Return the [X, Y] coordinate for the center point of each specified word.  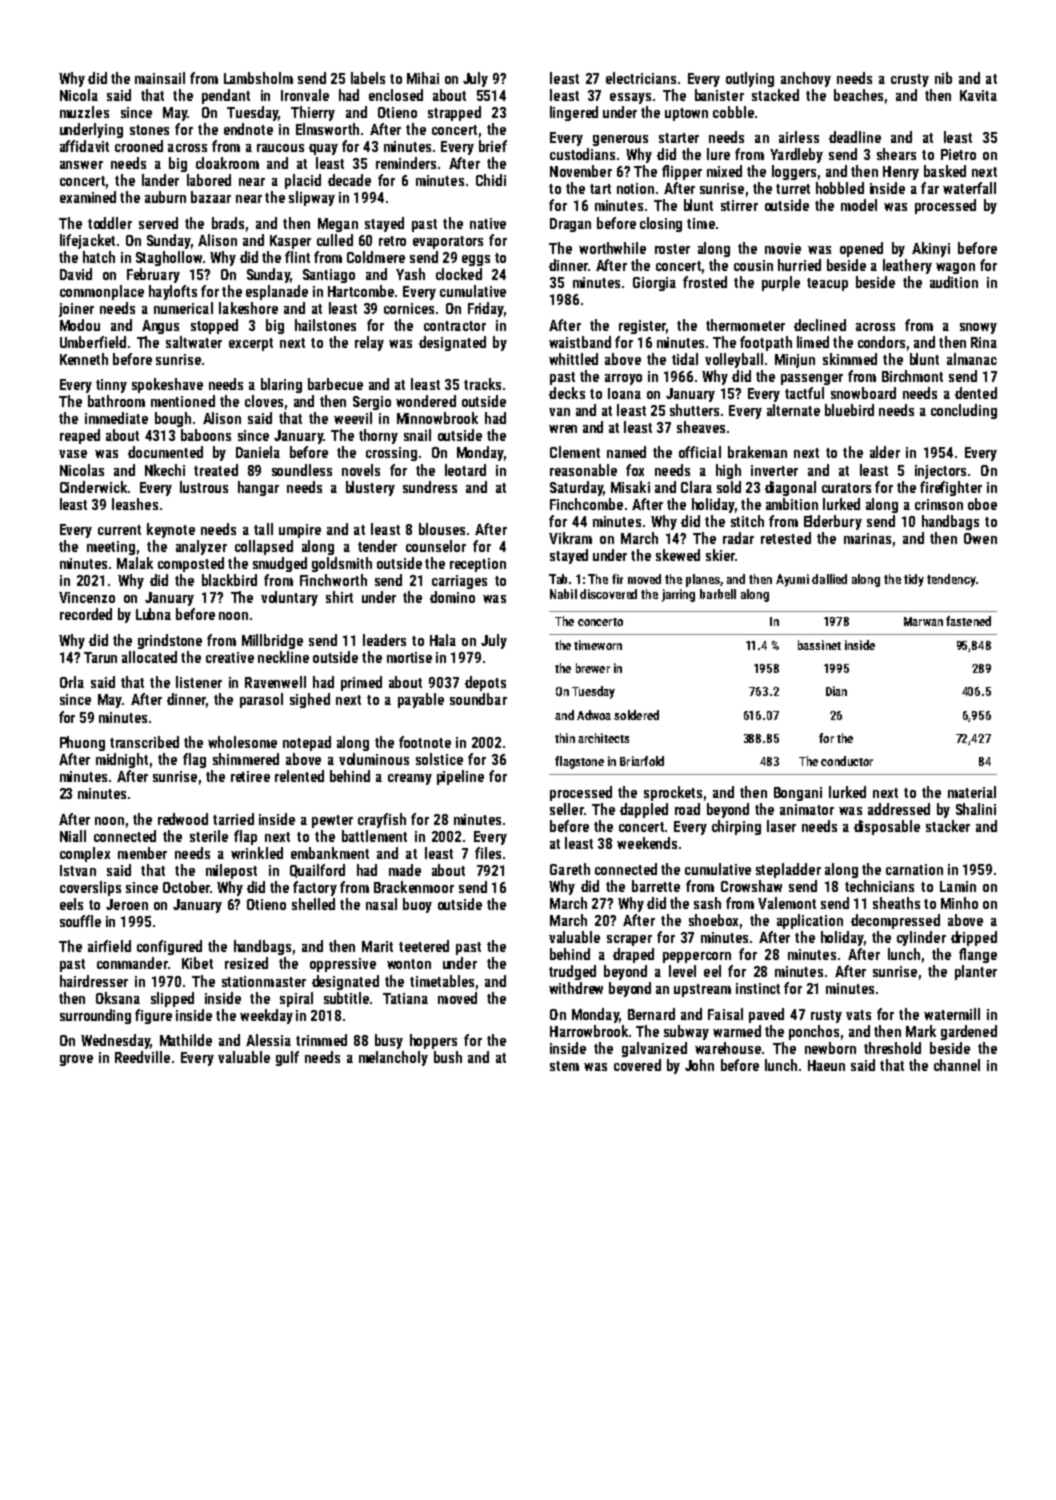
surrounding [95, 1016]
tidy [914, 580]
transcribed [144, 742]
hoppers [433, 1041]
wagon [955, 268]
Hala [443, 640]
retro [392, 241]
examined [88, 197]
